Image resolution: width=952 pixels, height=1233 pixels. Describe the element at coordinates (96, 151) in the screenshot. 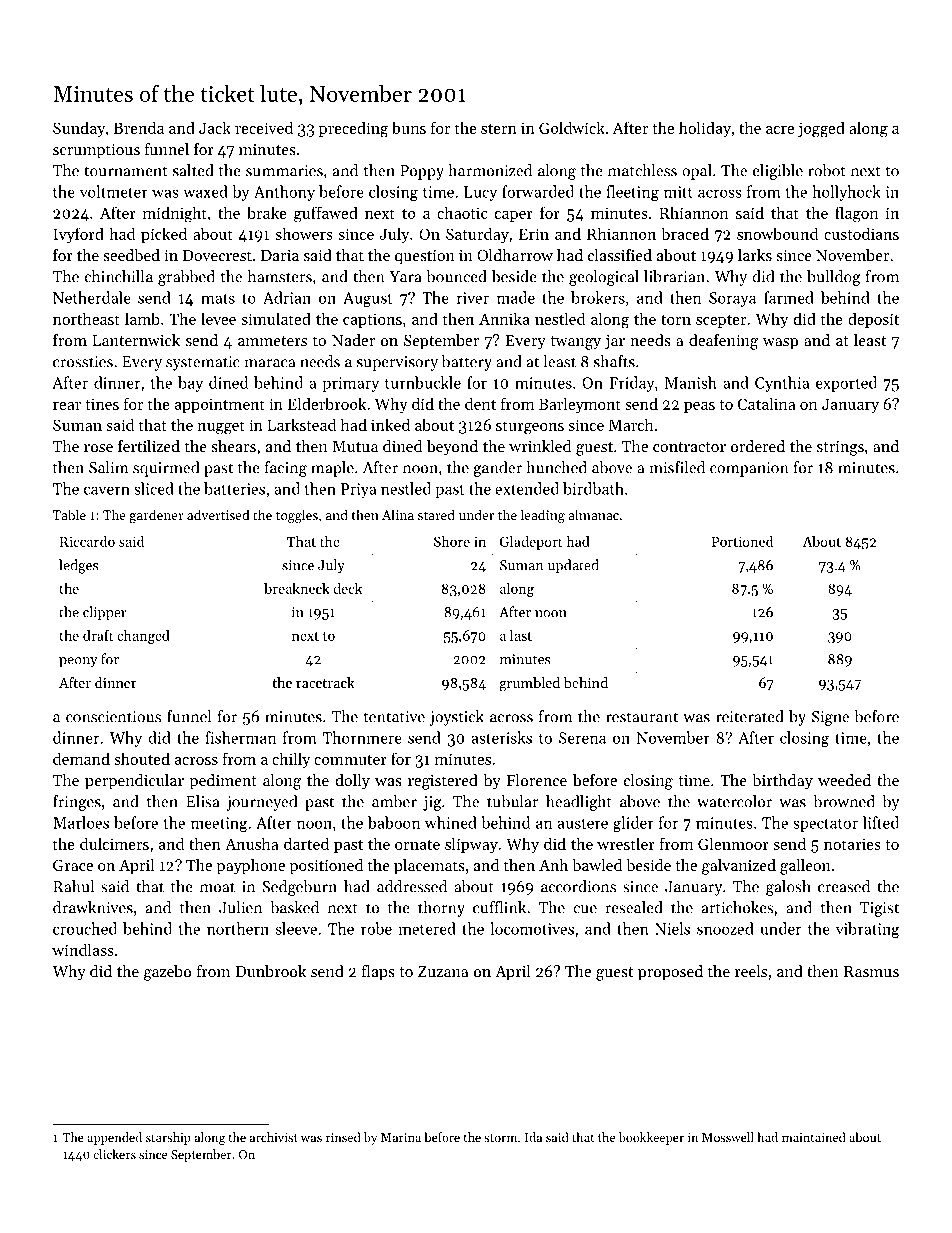

I see `scrumptious` at that location.
